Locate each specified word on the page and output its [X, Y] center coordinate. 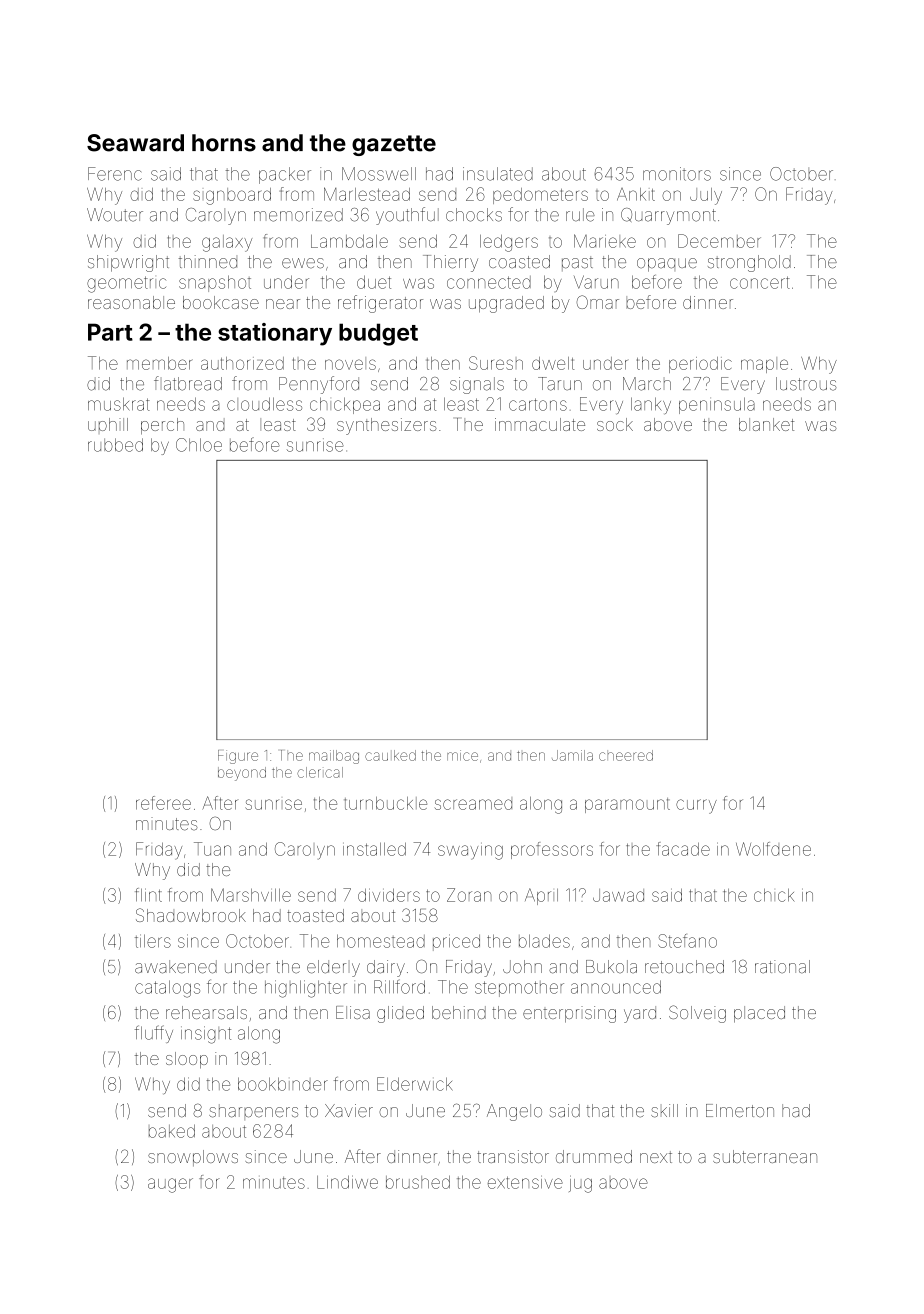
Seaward [135, 143]
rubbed [115, 445]
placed [759, 1014]
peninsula [717, 405]
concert [760, 282]
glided [400, 1014]
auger [170, 1185]
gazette [394, 145]
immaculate [540, 424]
